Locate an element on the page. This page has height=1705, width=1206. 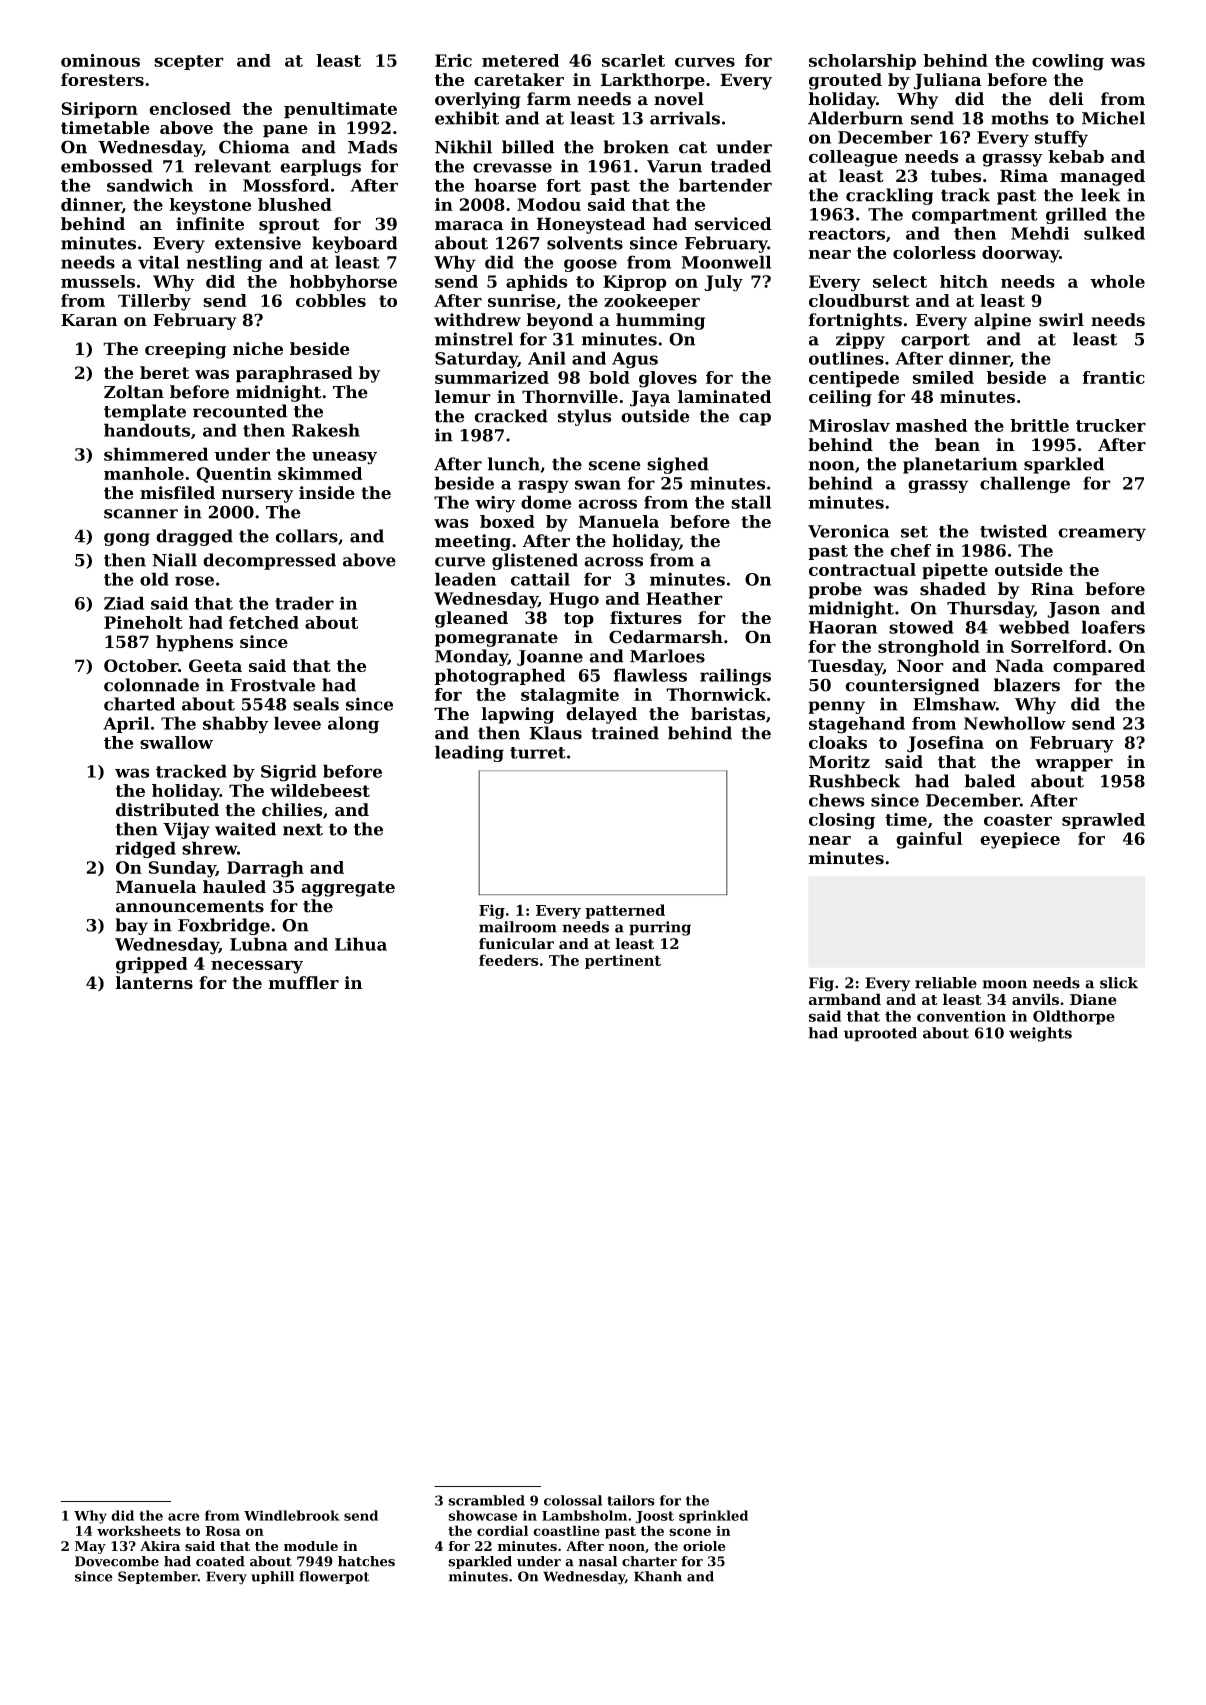
Eric is located at coordinates (453, 60).
